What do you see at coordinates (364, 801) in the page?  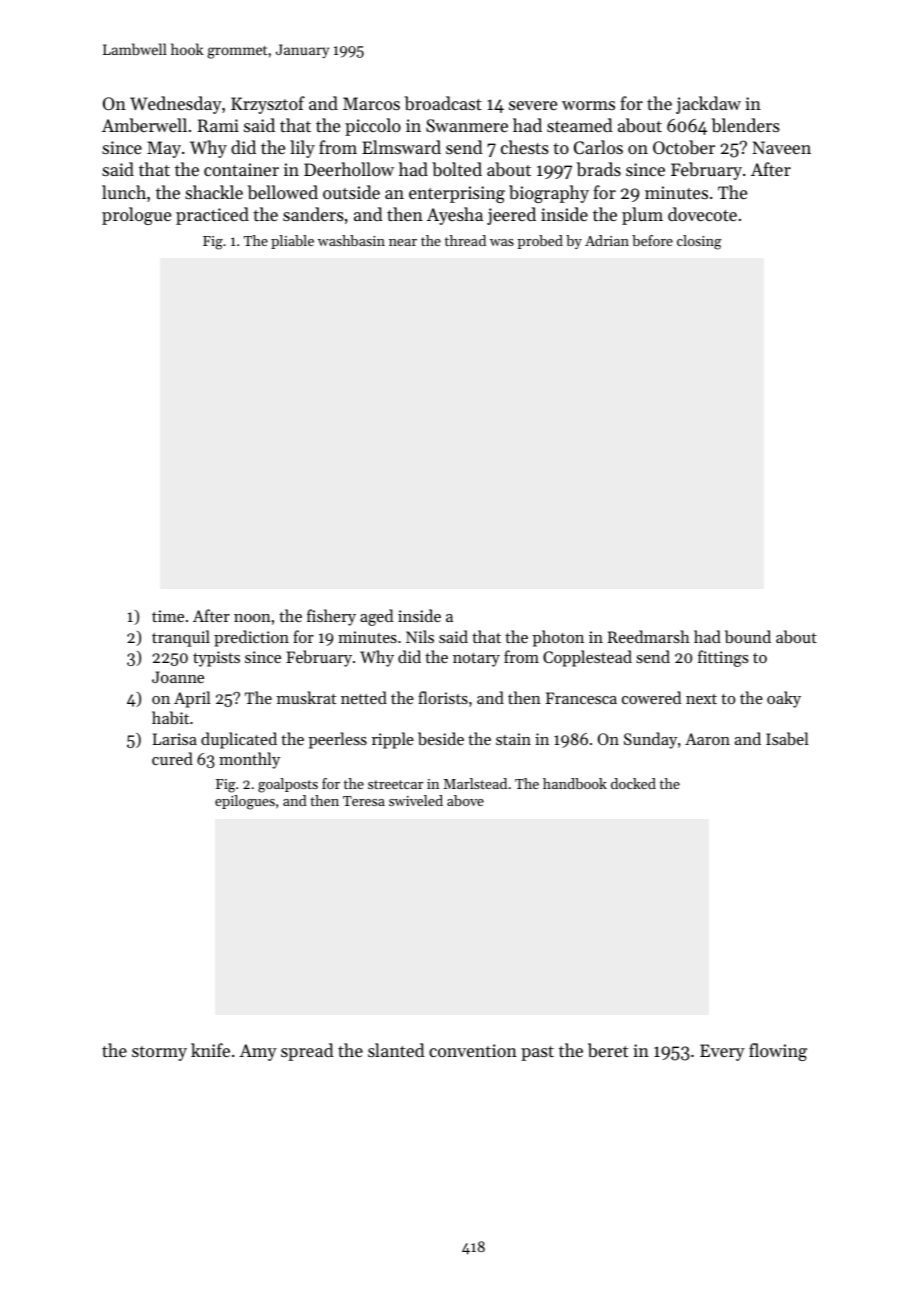 I see `Teresa` at bounding box center [364, 801].
